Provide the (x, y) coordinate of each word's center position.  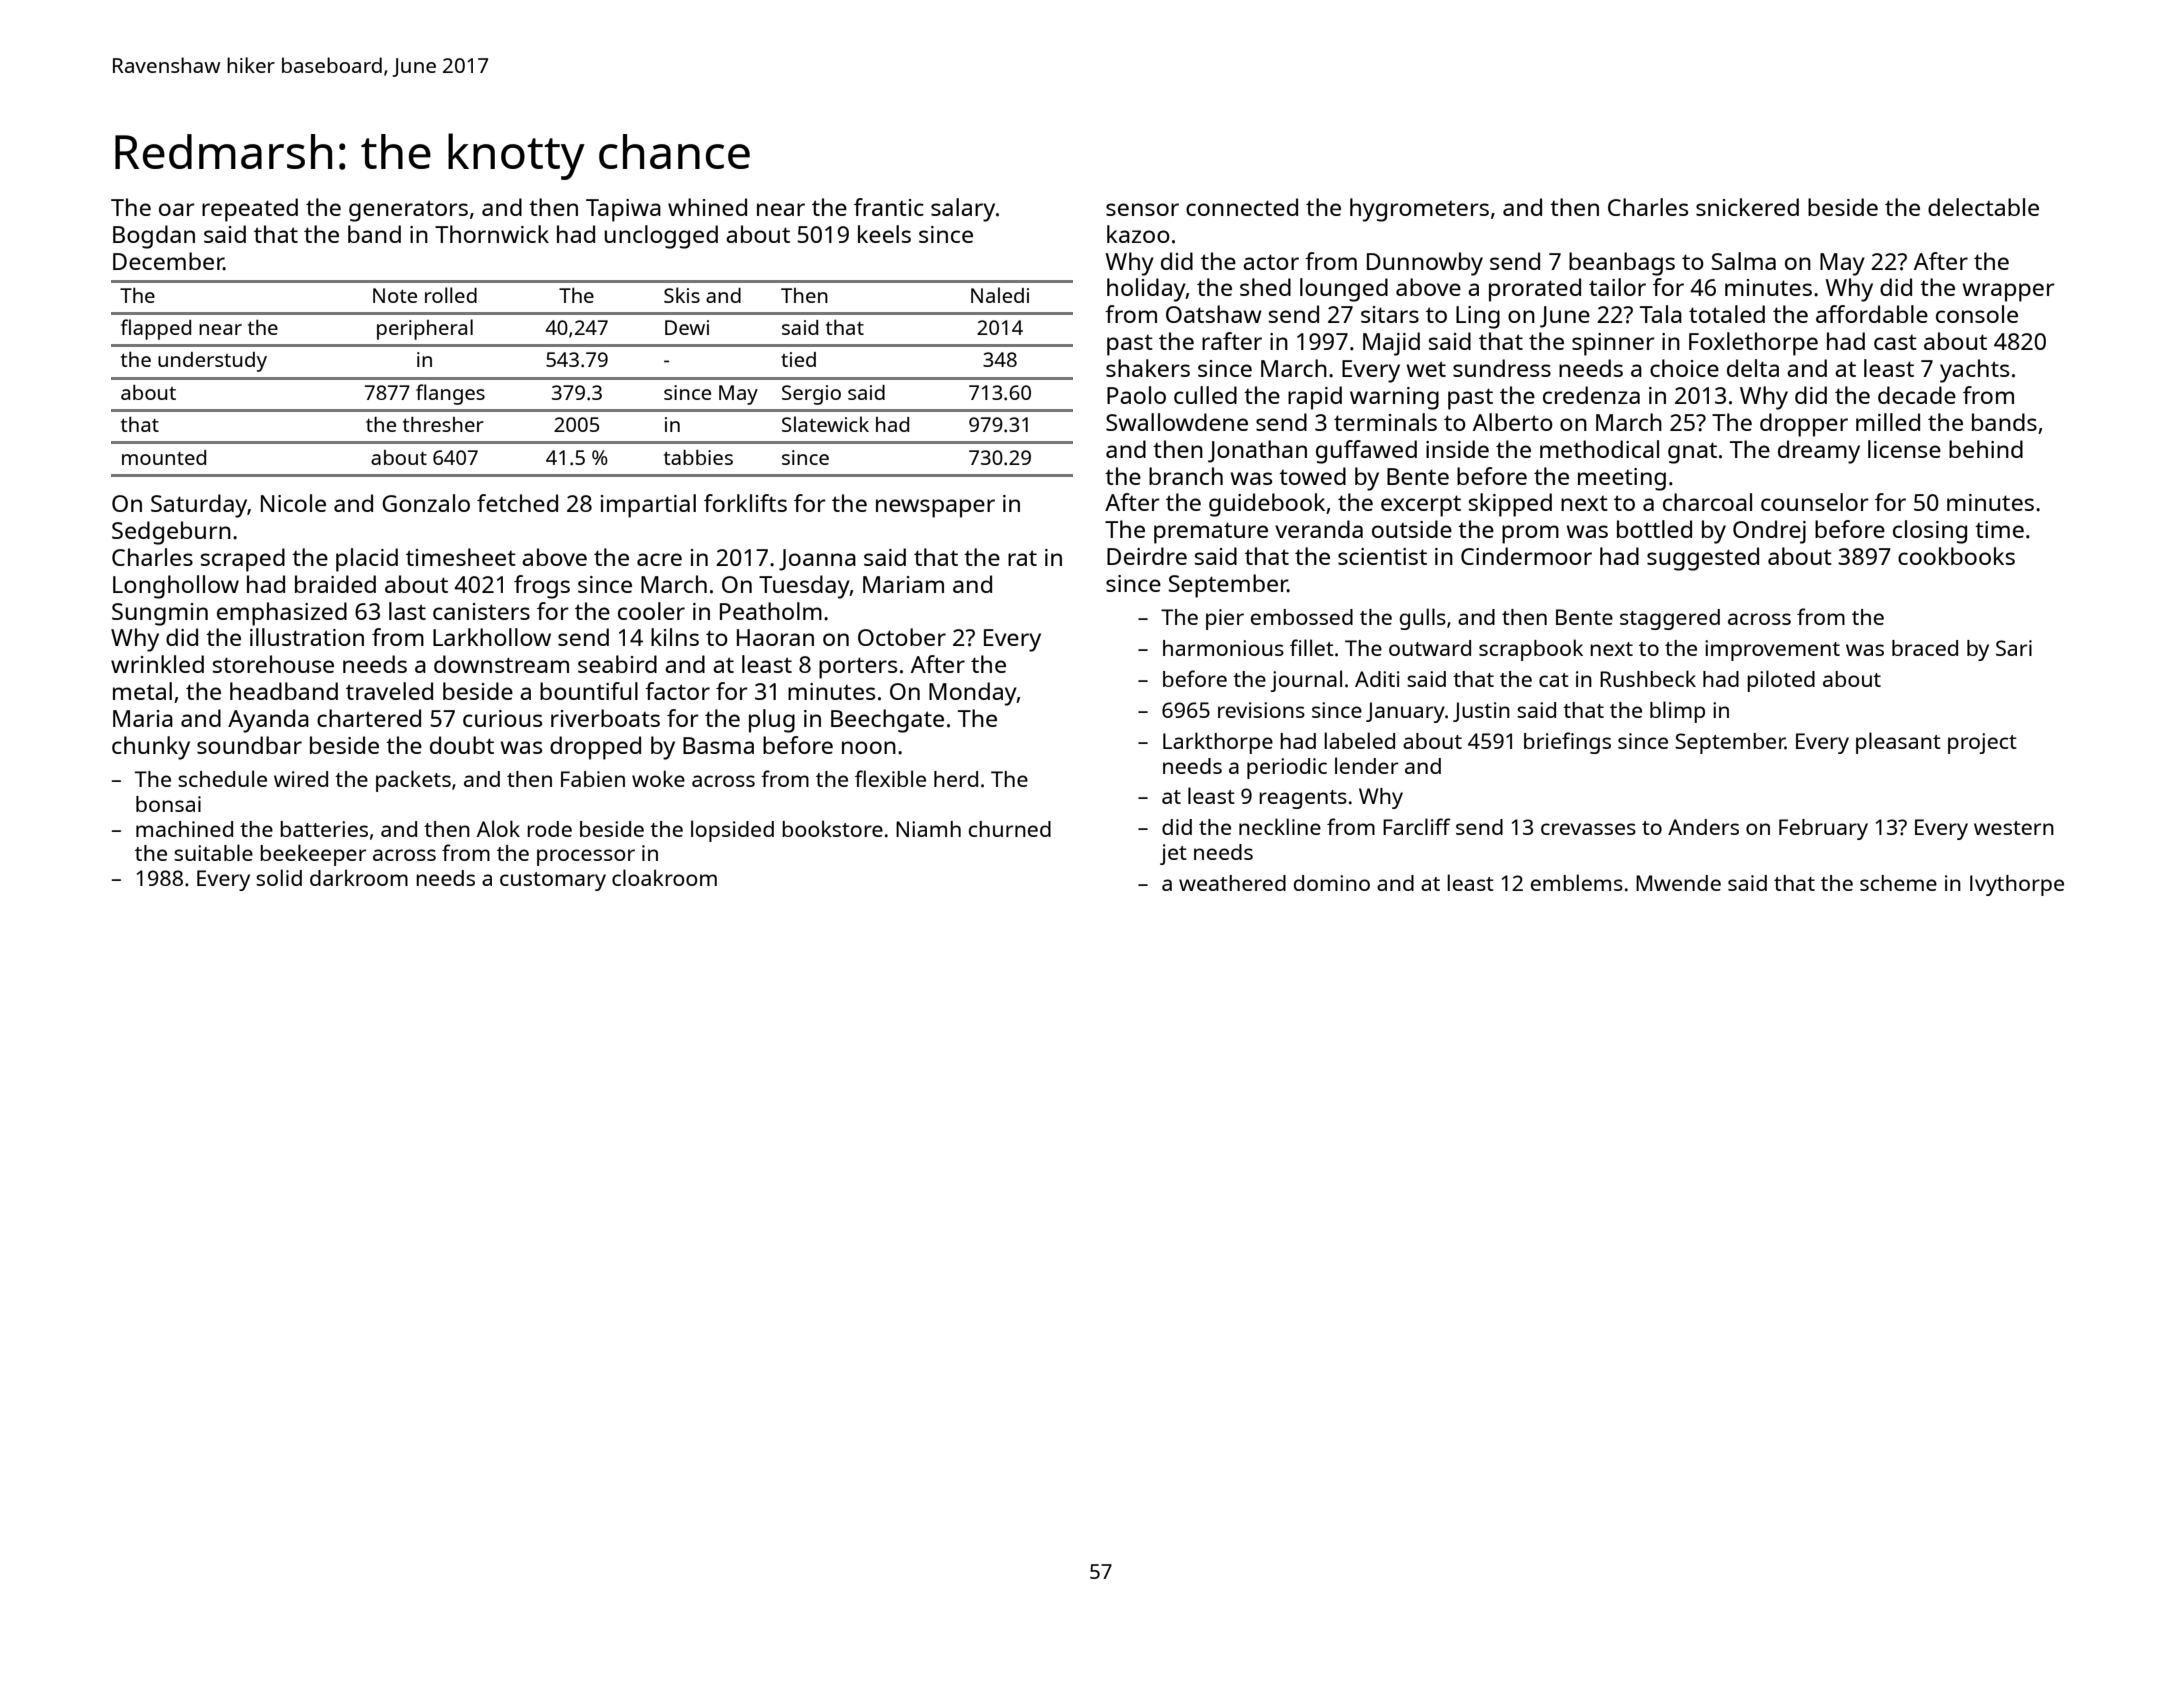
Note (395, 295)
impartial (648, 506)
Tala (1661, 314)
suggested (1703, 559)
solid (279, 877)
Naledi (1000, 295)
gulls (1423, 619)
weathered (1232, 883)
